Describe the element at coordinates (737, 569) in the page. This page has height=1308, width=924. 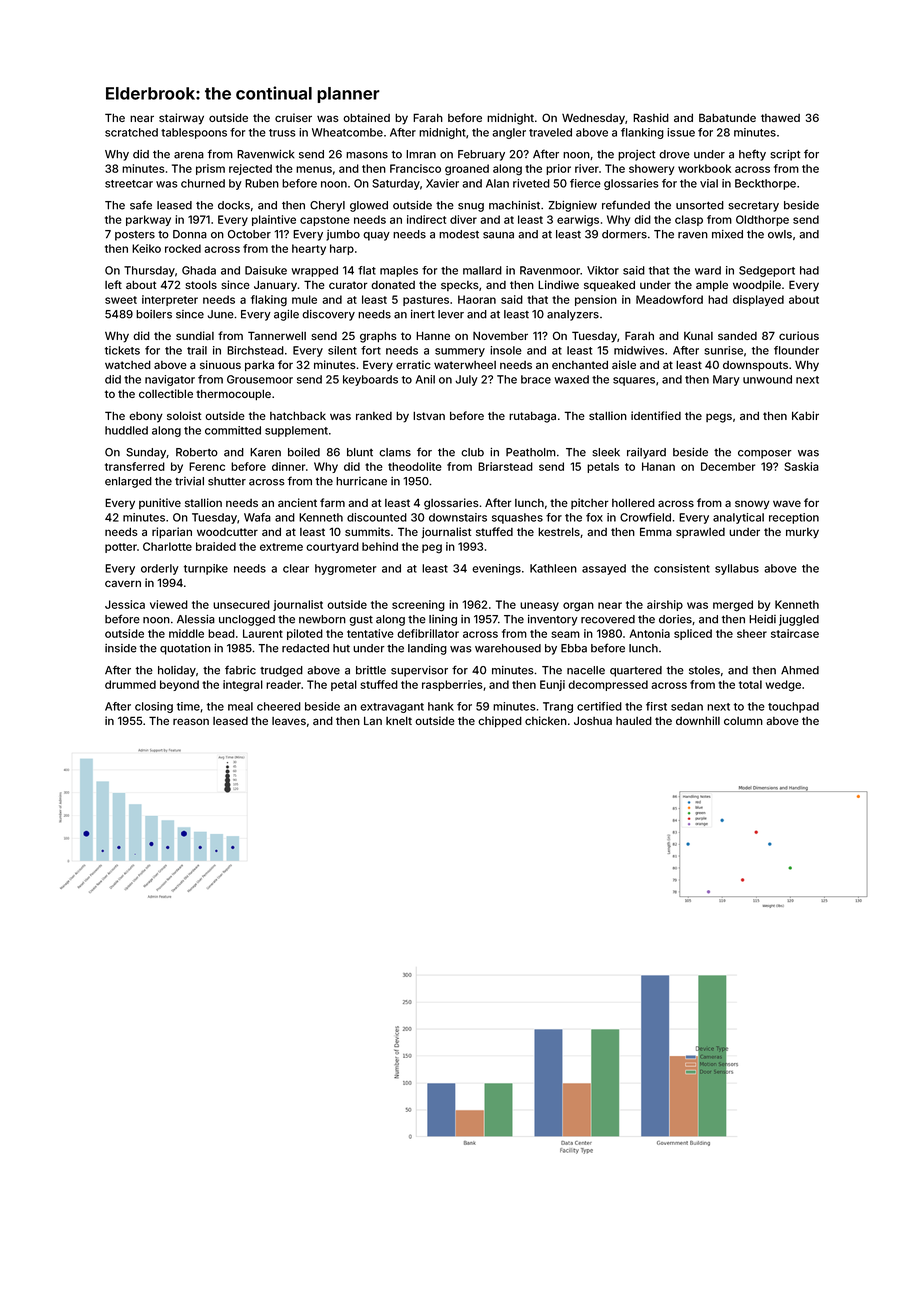
I see `syllabus` at that location.
